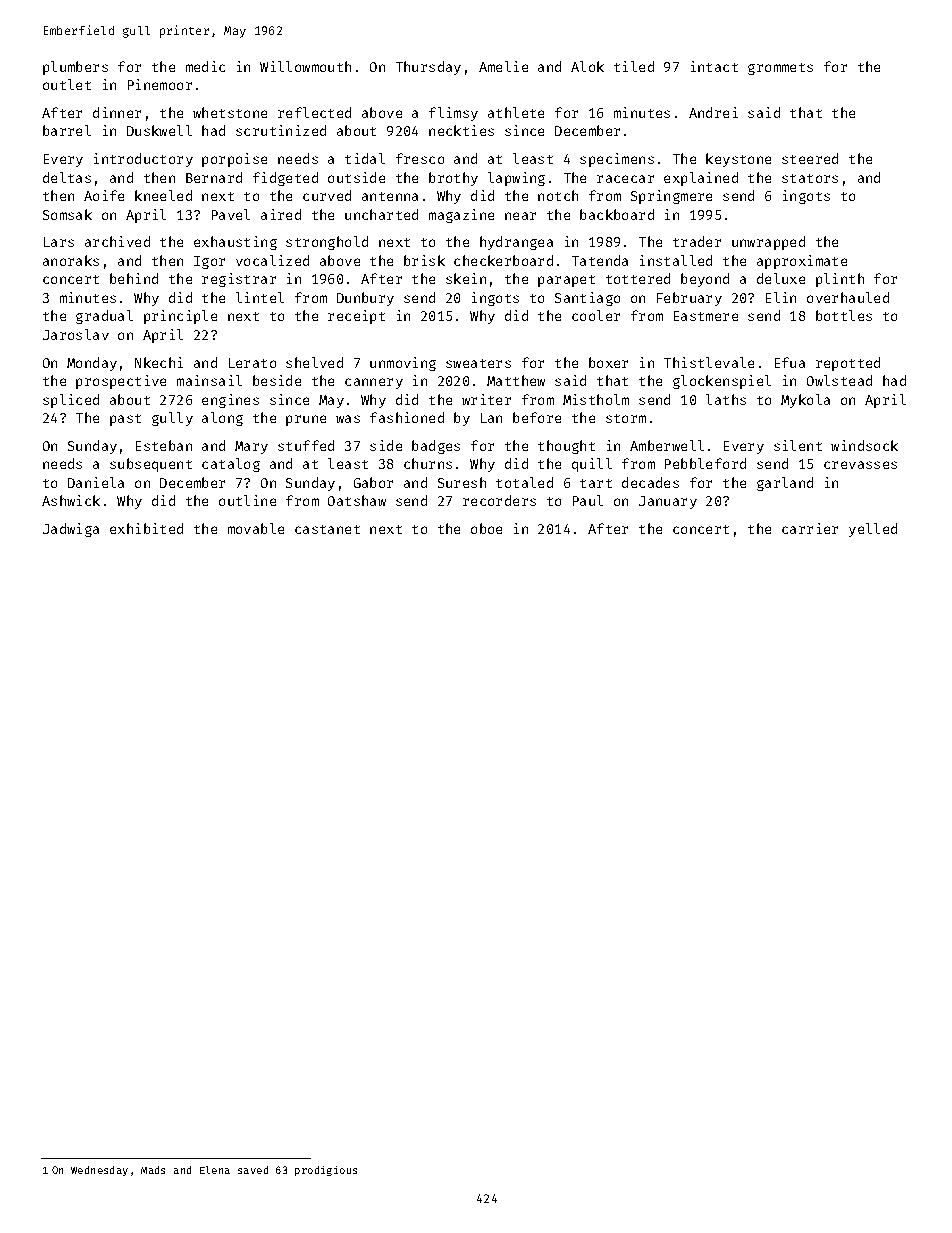  I want to click on Wednesday, so click(99, 1171).
